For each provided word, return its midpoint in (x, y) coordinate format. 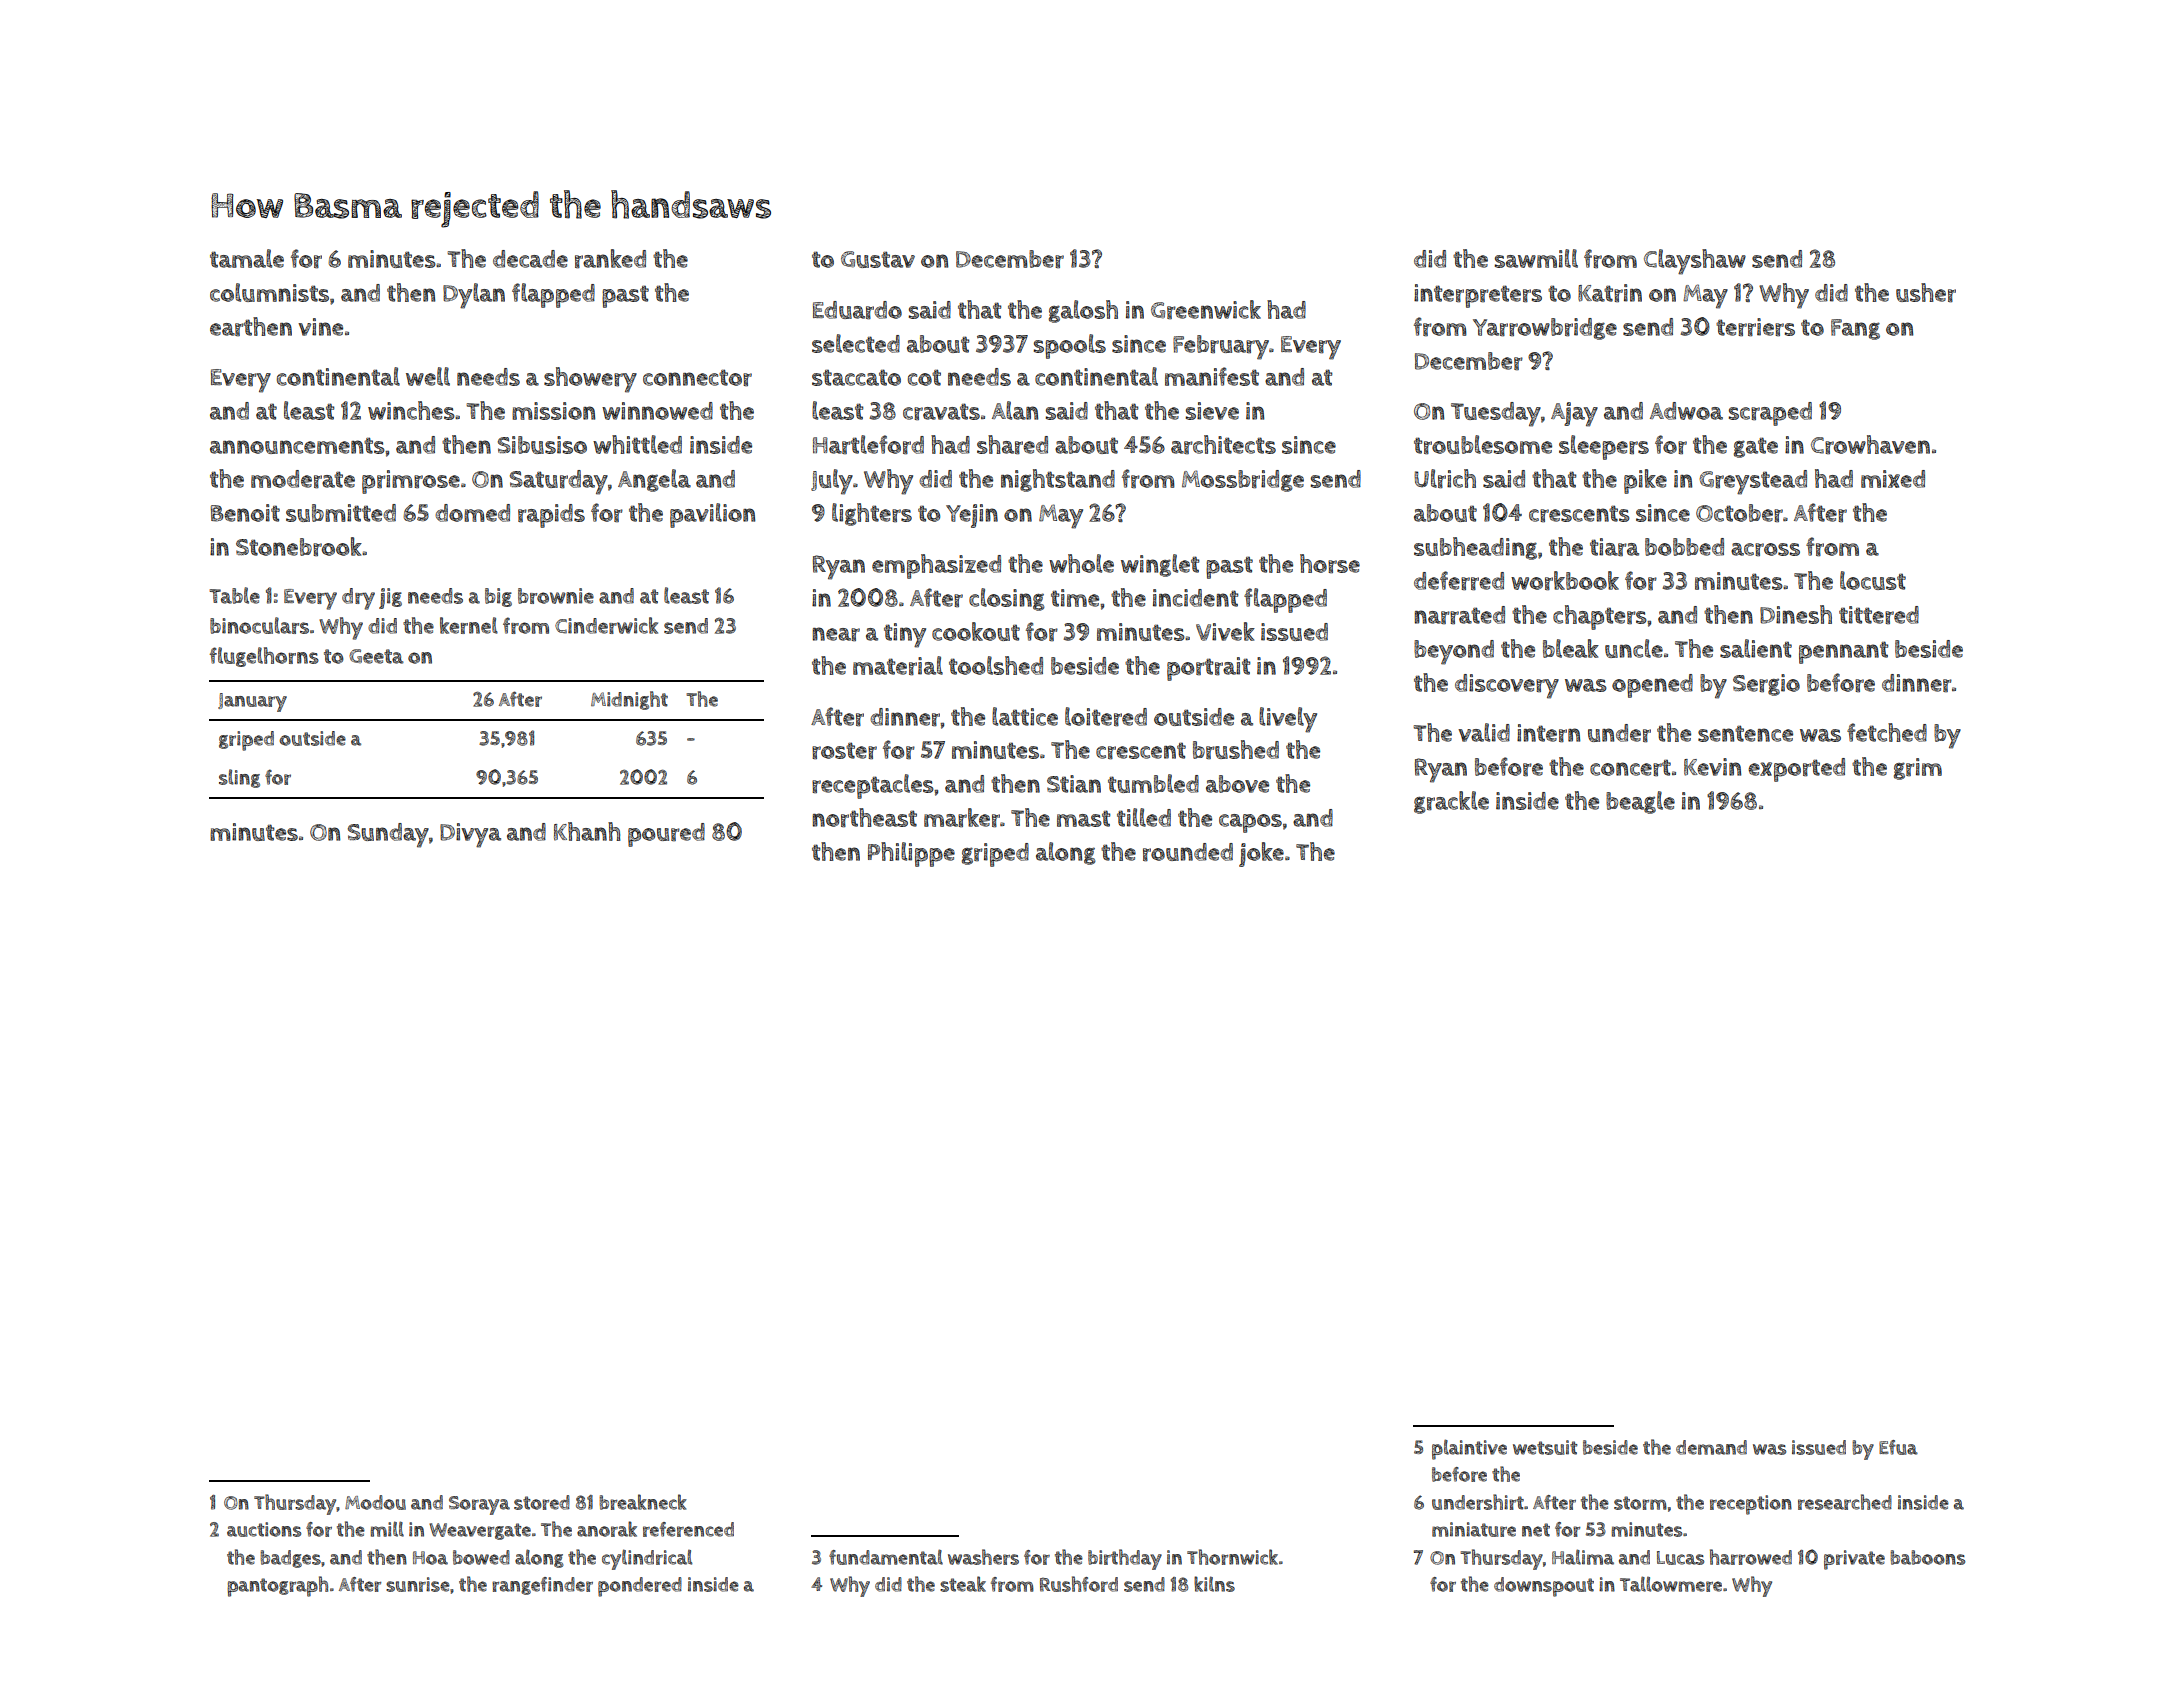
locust (1873, 580)
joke (1261, 854)
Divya (470, 835)
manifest (1212, 376)
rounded (1188, 852)
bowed (481, 1557)
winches (411, 410)
